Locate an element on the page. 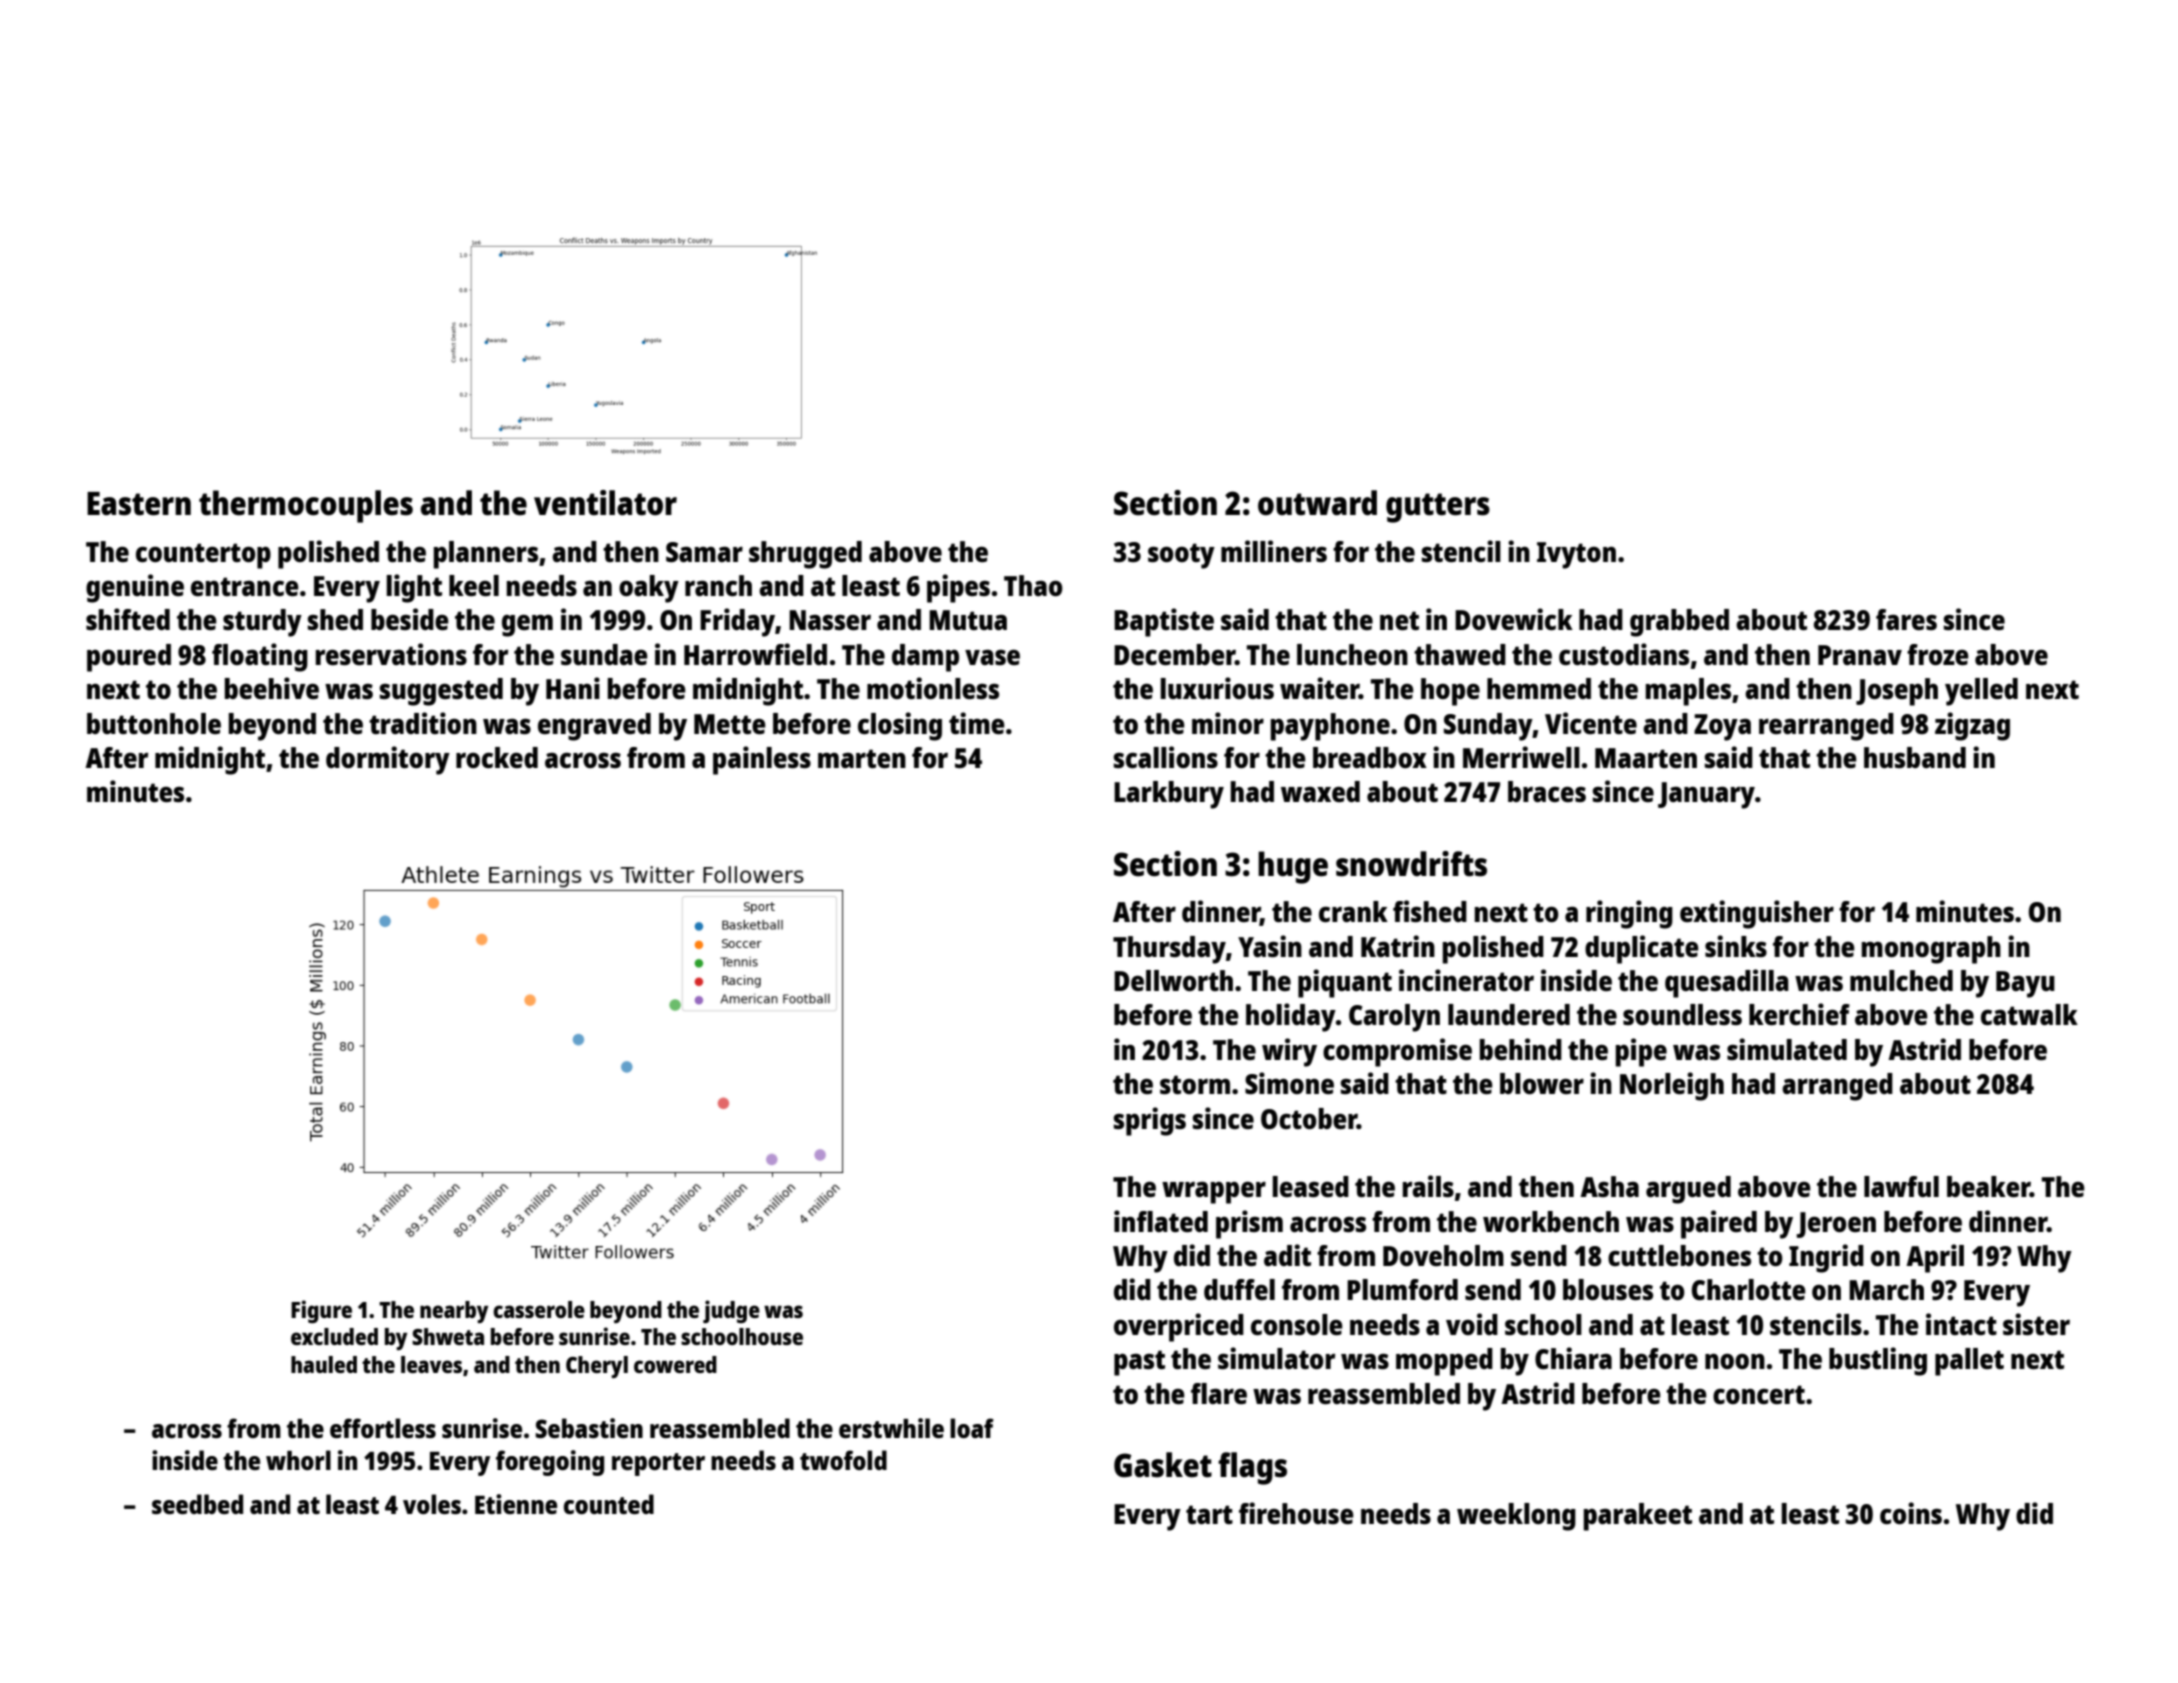 The width and height of the page is (2178, 1683). Etienne is located at coordinates (516, 1504).
